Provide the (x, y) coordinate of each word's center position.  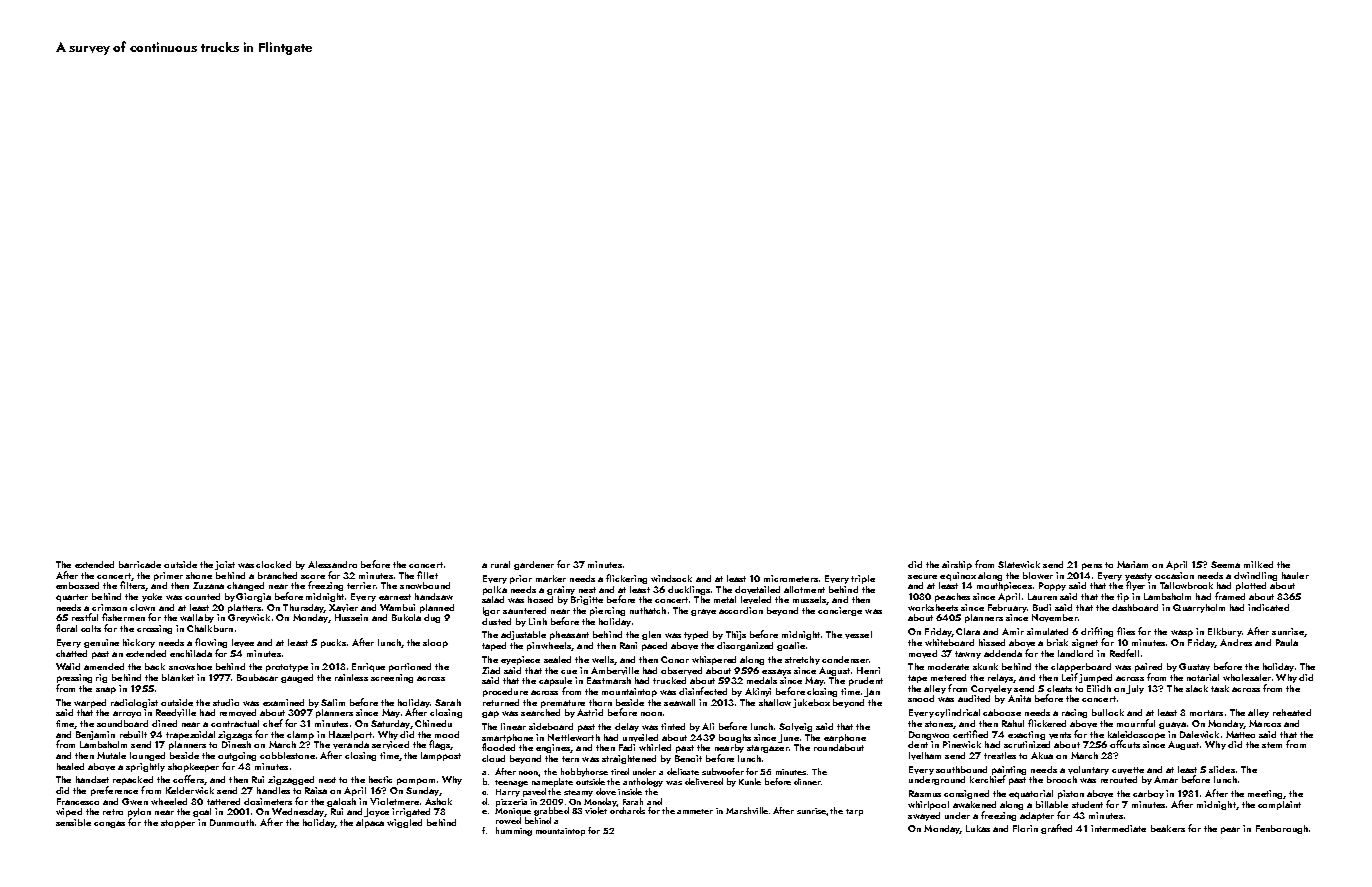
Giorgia (253, 597)
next (327, 780)
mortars (1206, 713)
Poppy (1052, 586)
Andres (1236, 642)
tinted (673, 726)
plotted (1251, 586)
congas (109, 824)
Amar (1166, 779)
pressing (74, 678)
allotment (804, 589)
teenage (511, 783)
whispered (714, 660)
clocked (273, 564)
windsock (671, 578)
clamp (300, 735)
